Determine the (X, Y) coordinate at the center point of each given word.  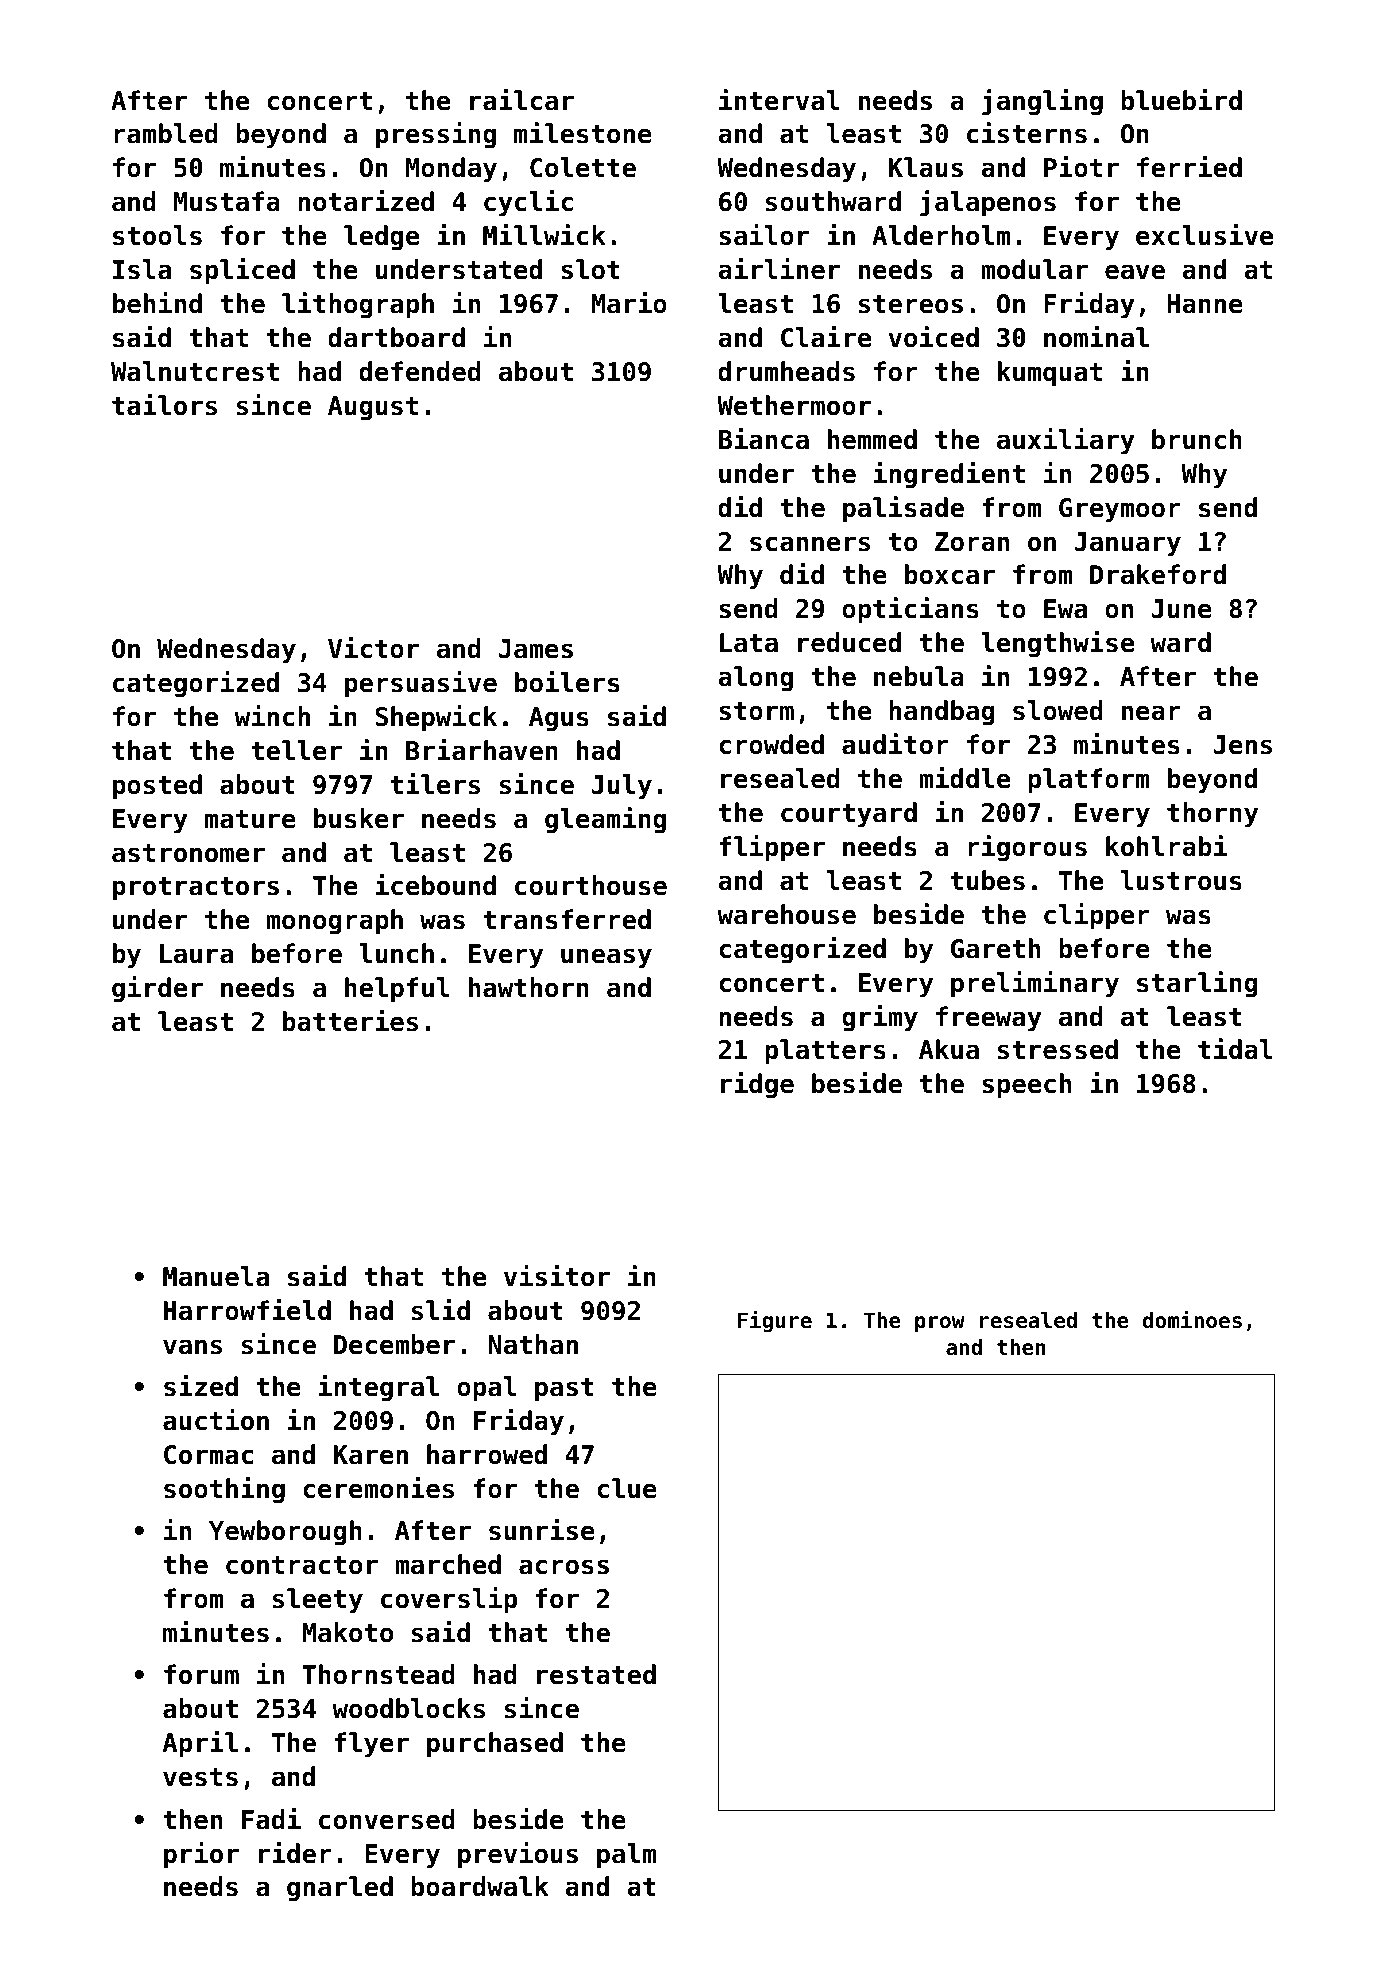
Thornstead (378, 1674)
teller (296, 750)
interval (779, 100)
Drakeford (1158, 574)
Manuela (216, 1276)
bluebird (1181, 100)
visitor (557, 1276)
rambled (166, 133)
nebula (919, 676)
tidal (1235, 1049)
